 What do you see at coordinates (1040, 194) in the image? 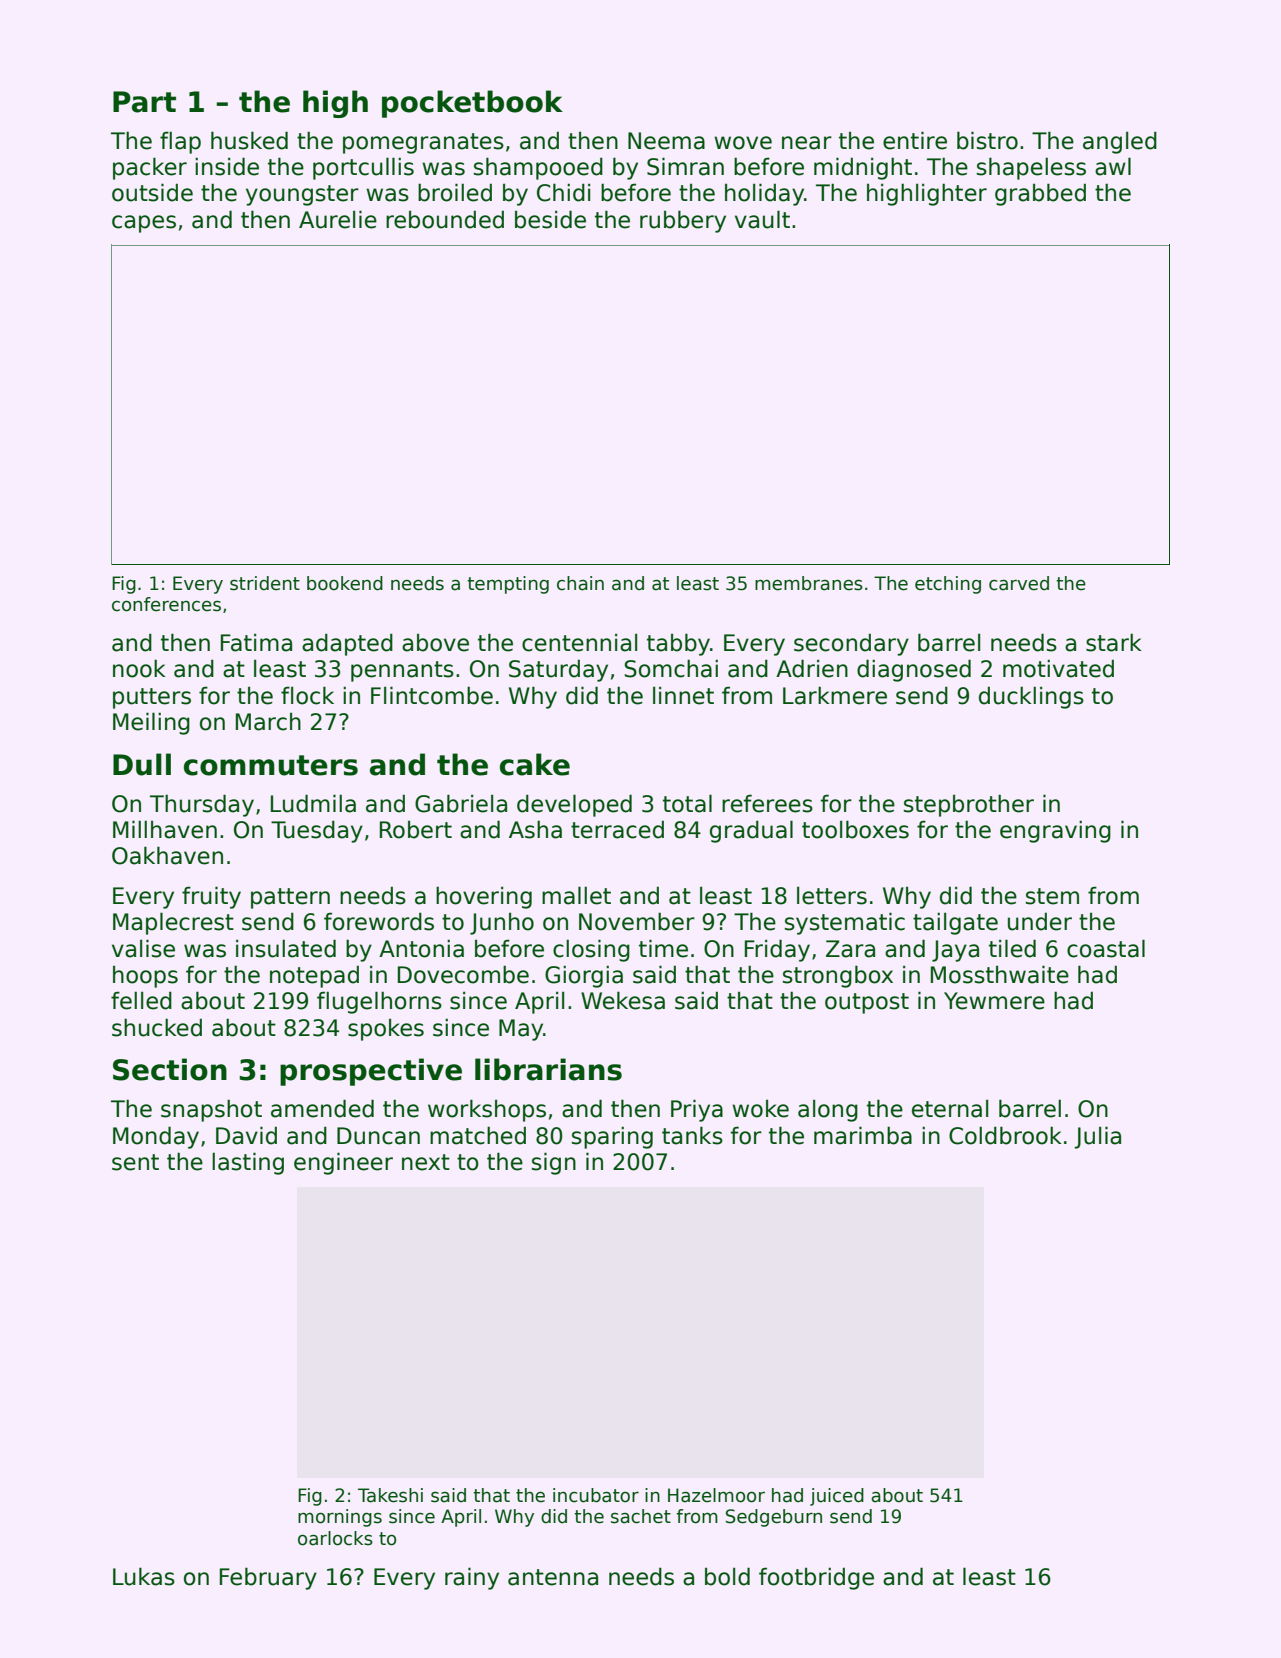
I see `grabbed` at bounding box center [1040, 194].
